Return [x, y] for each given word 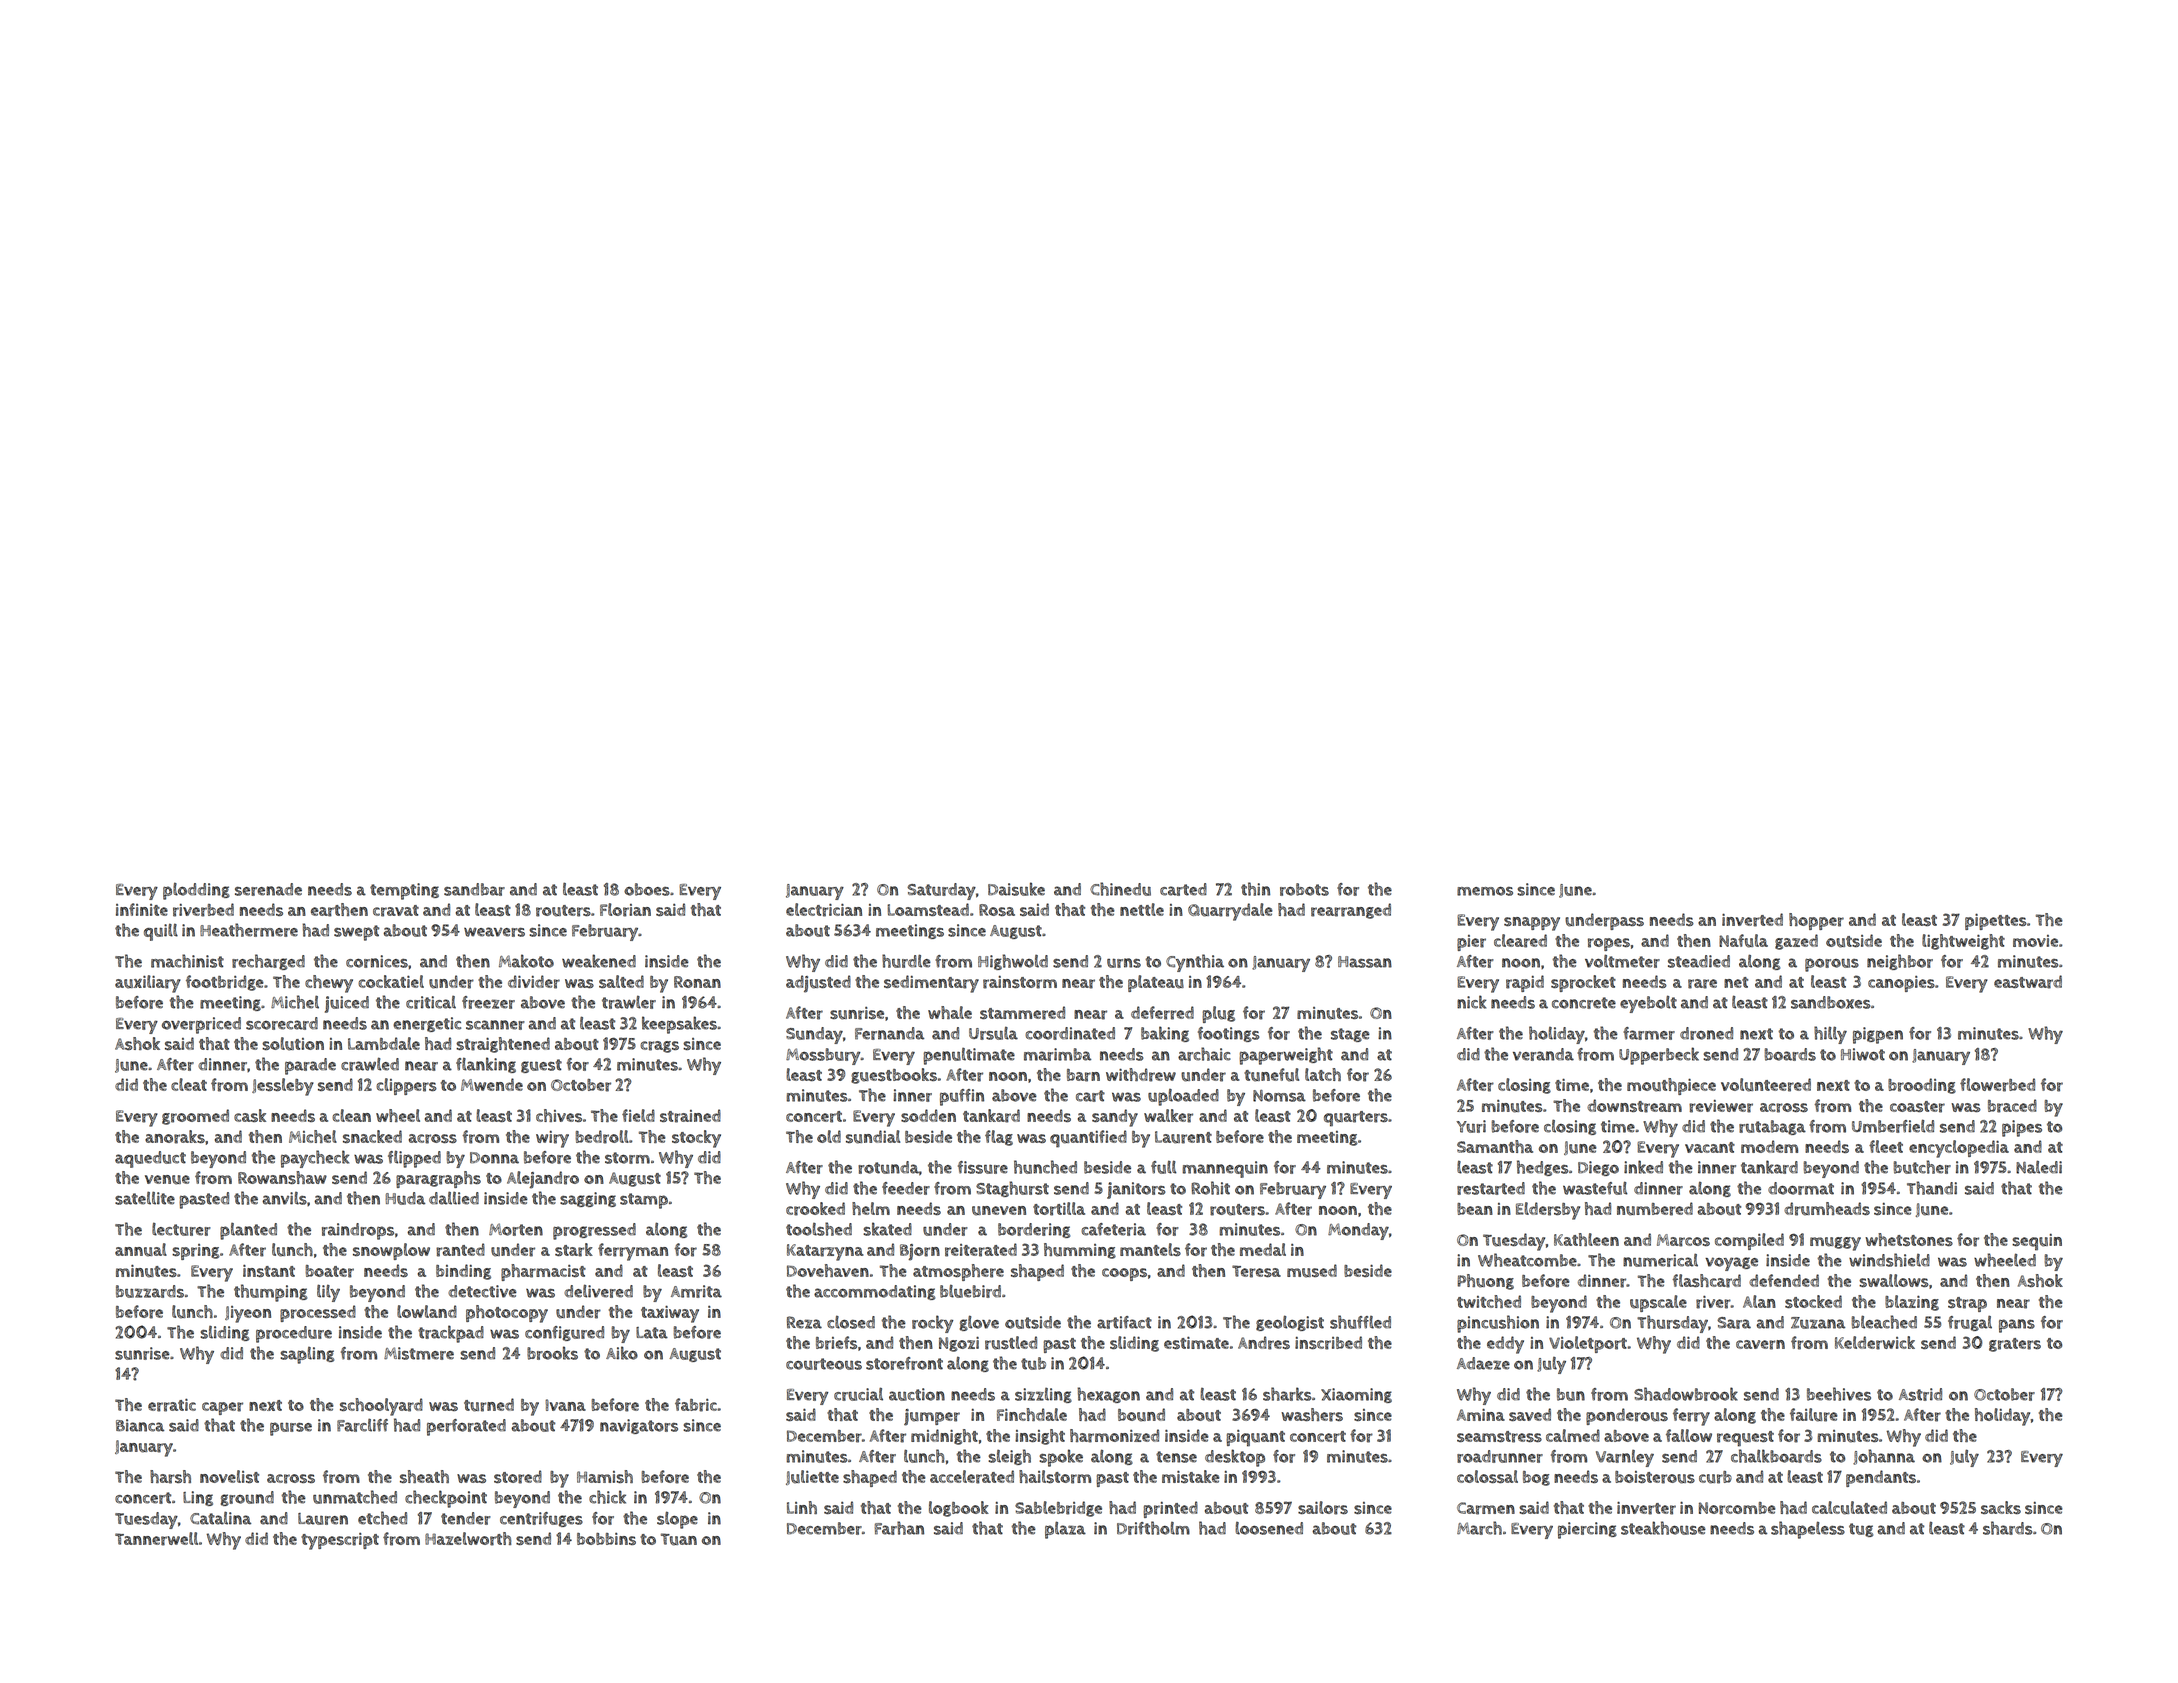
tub [1033, 1363]
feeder [906, 1188]
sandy [1115, 1118]
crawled [370, 1064]
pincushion [1498, 1324]
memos [1485, 891]
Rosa [997, 910]
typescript [340, 1541]
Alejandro [543, 1180]
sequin [2037, 1242]
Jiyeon [248, 1314]
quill [161, 932]
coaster [1917, 1107]
